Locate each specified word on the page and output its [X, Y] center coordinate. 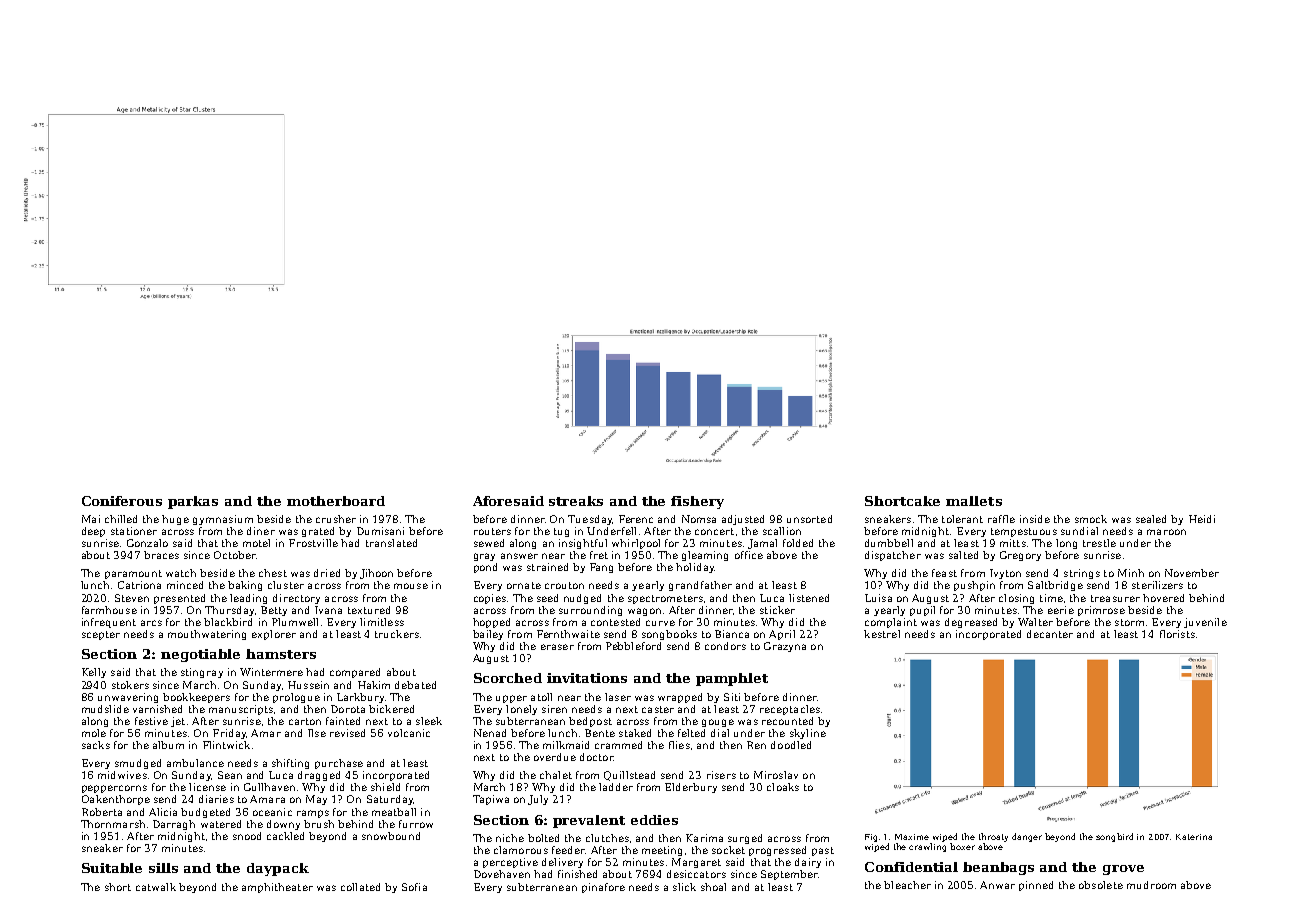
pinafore [603, 888]
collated [360, 887]
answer [519, 556]
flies [679, 745]
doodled [791, 745]
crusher [336, 519]
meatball [394, 812]
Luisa [878, 598]
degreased [971, 623]
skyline [808, 734]
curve [660, 623]
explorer [274, 635]
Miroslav [776, 775]
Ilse [317, 733]
